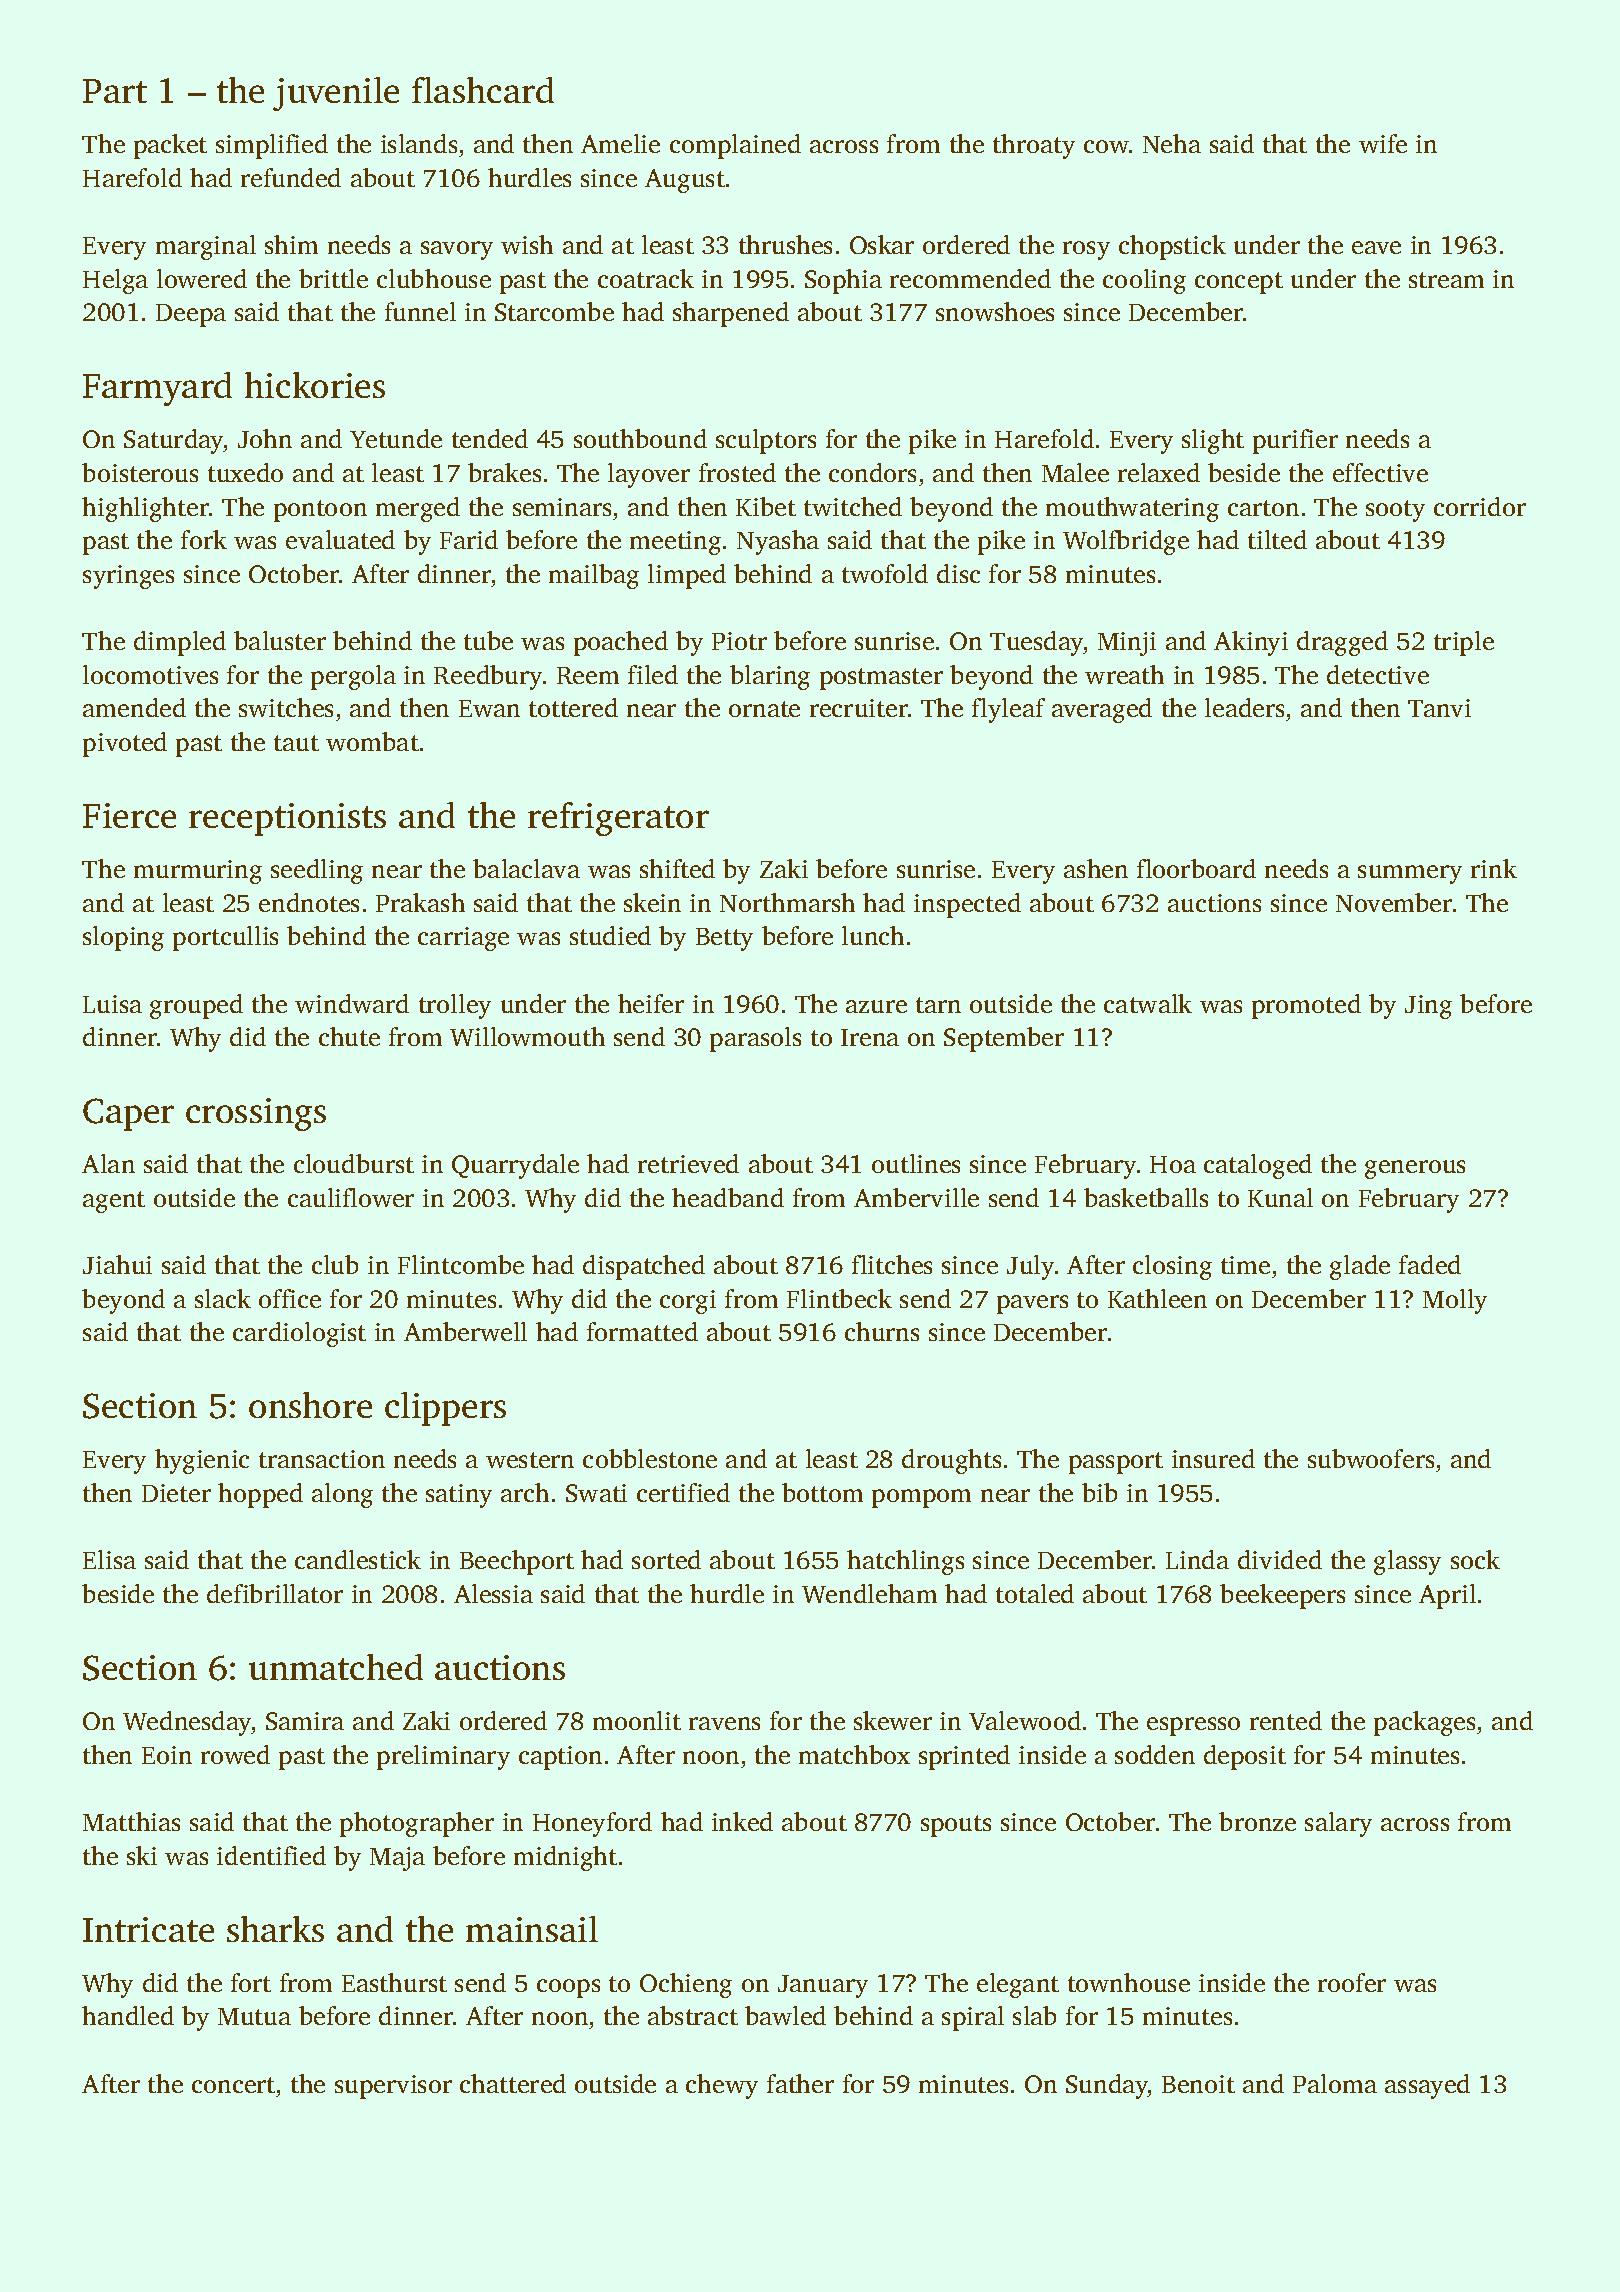  Describe the element at coordinates (1371, 1458) in the image. I see `subwoofers` at that location.
